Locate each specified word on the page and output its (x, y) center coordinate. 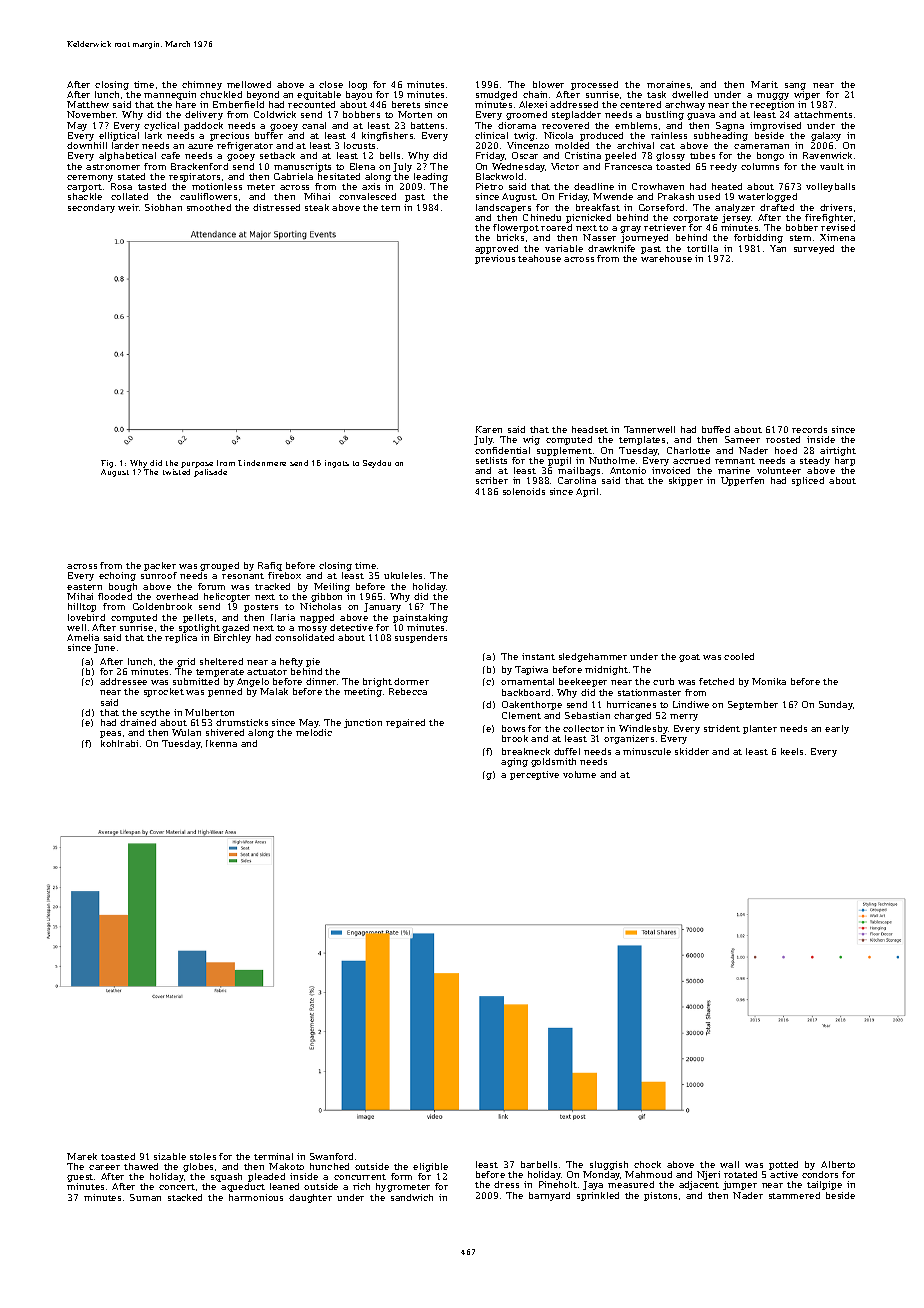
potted (783, 1165)
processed (594, 85)
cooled (739, 656)
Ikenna (221, 743)
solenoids (524, 491)
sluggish (609, 1165)
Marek (82, 1156)
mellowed (249, 84)
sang (795, 86)
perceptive (534, 775)
